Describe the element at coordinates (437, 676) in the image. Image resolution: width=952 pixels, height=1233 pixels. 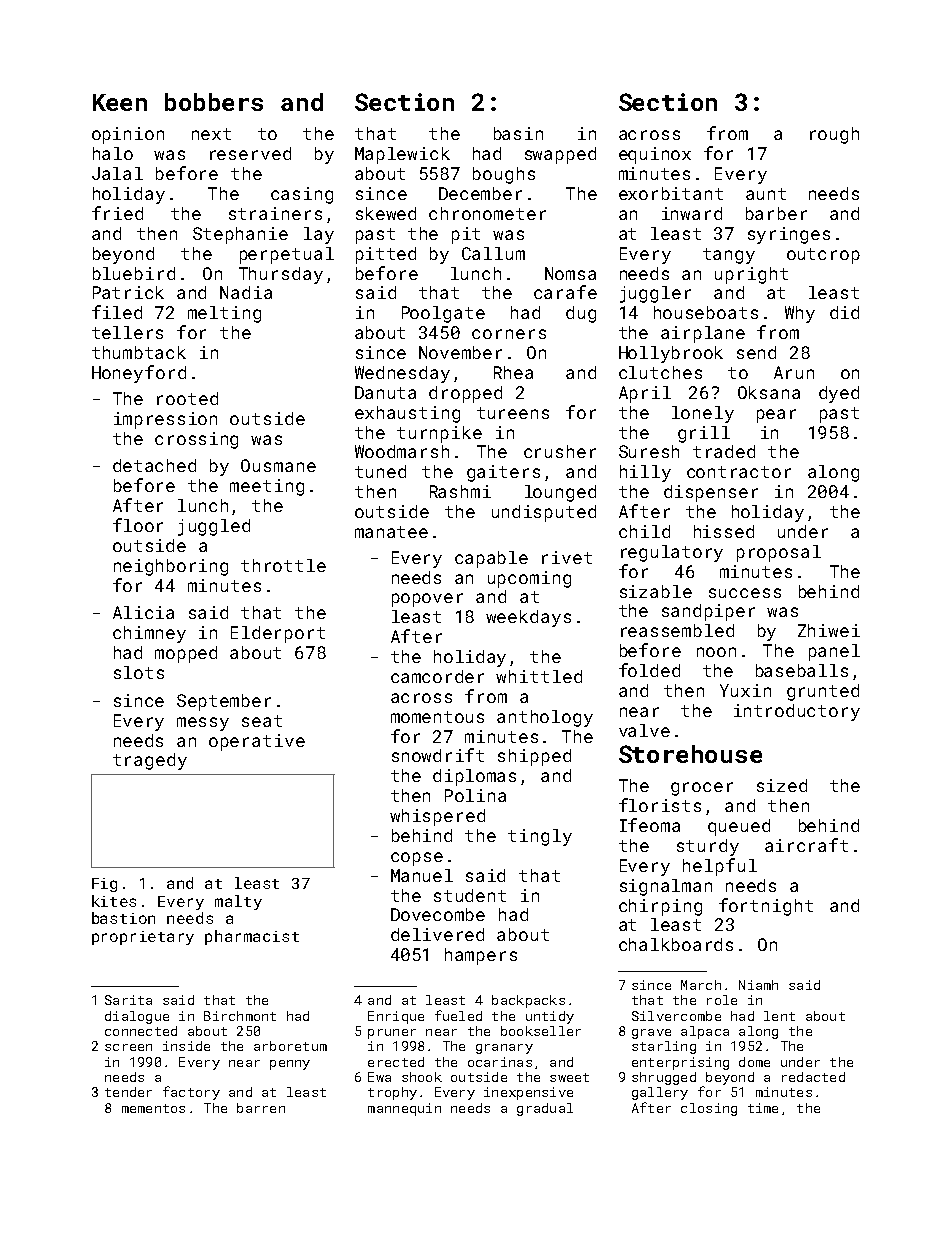
I see `camcorder` at that location.
